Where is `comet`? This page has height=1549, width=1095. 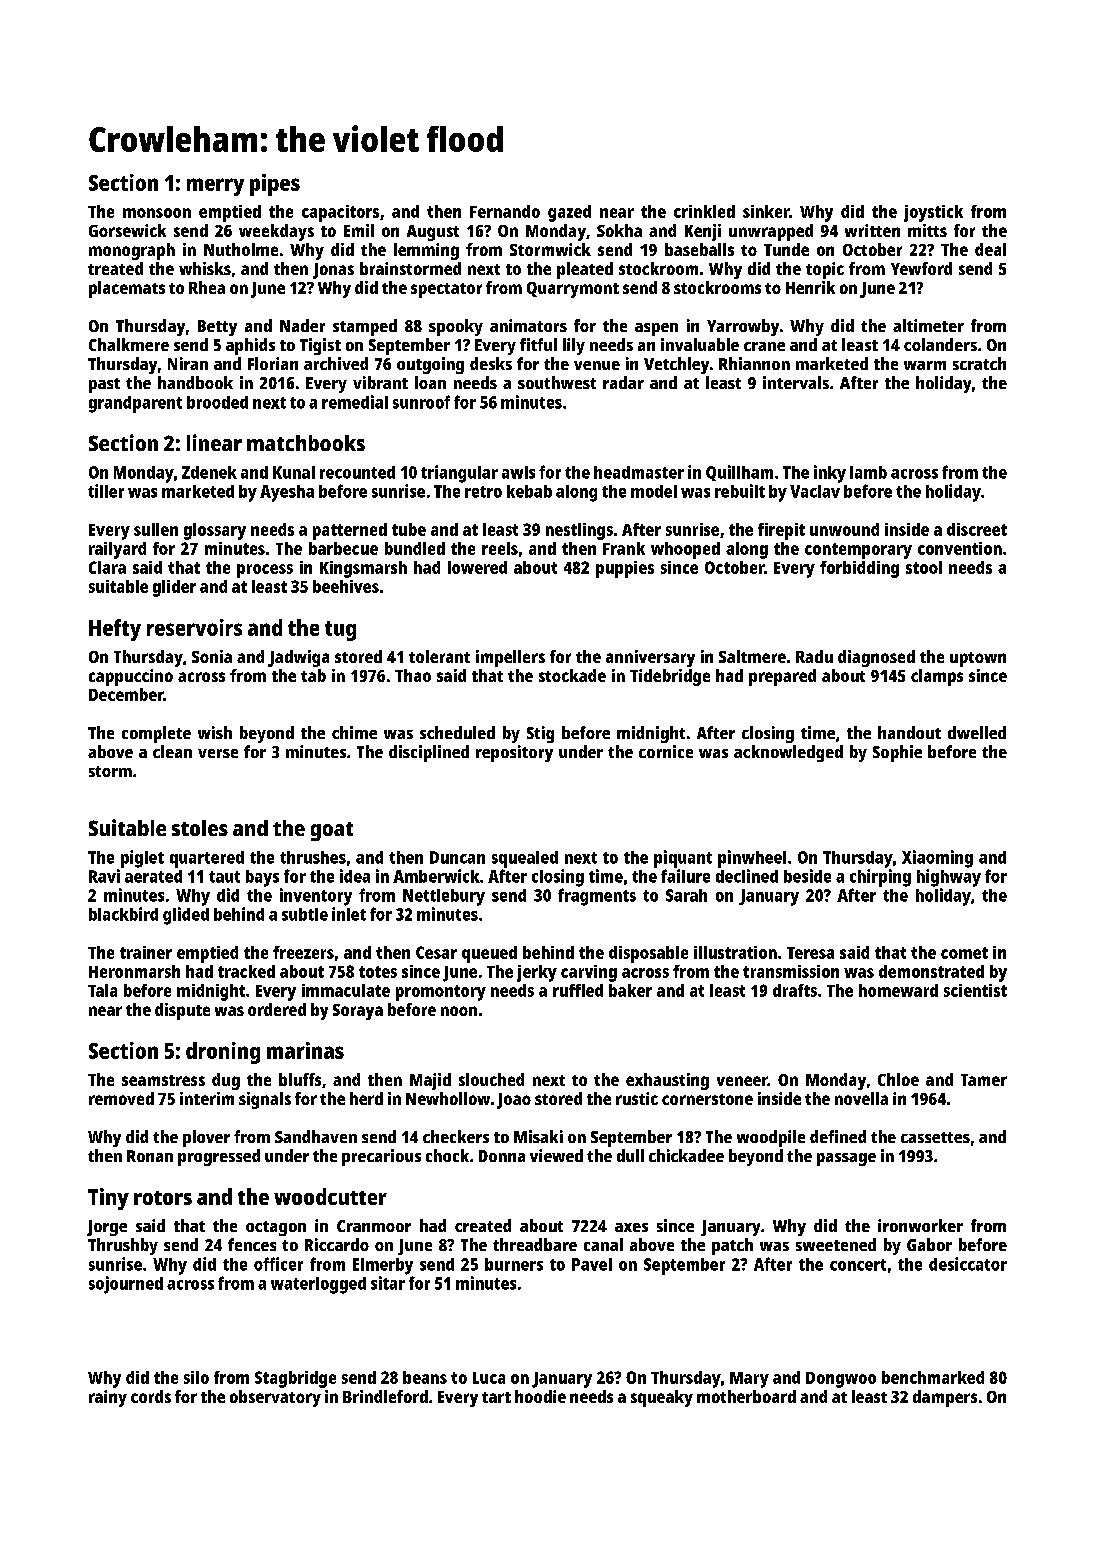
comet is located at coordinates (964, 953).
